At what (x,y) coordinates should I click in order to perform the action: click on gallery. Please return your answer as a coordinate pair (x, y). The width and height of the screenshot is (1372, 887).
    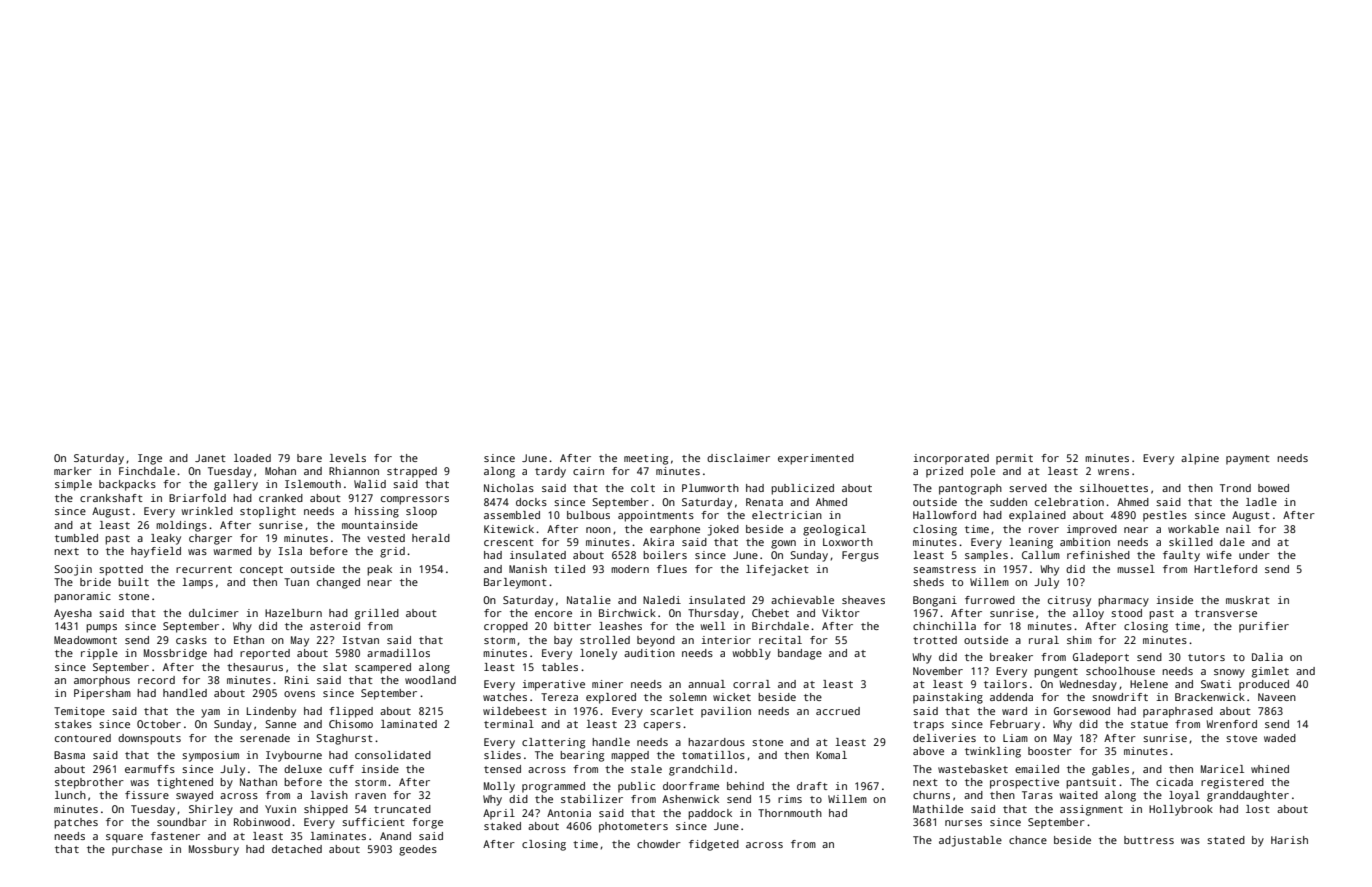
    Looking at the image, I should click on (236, 485).
